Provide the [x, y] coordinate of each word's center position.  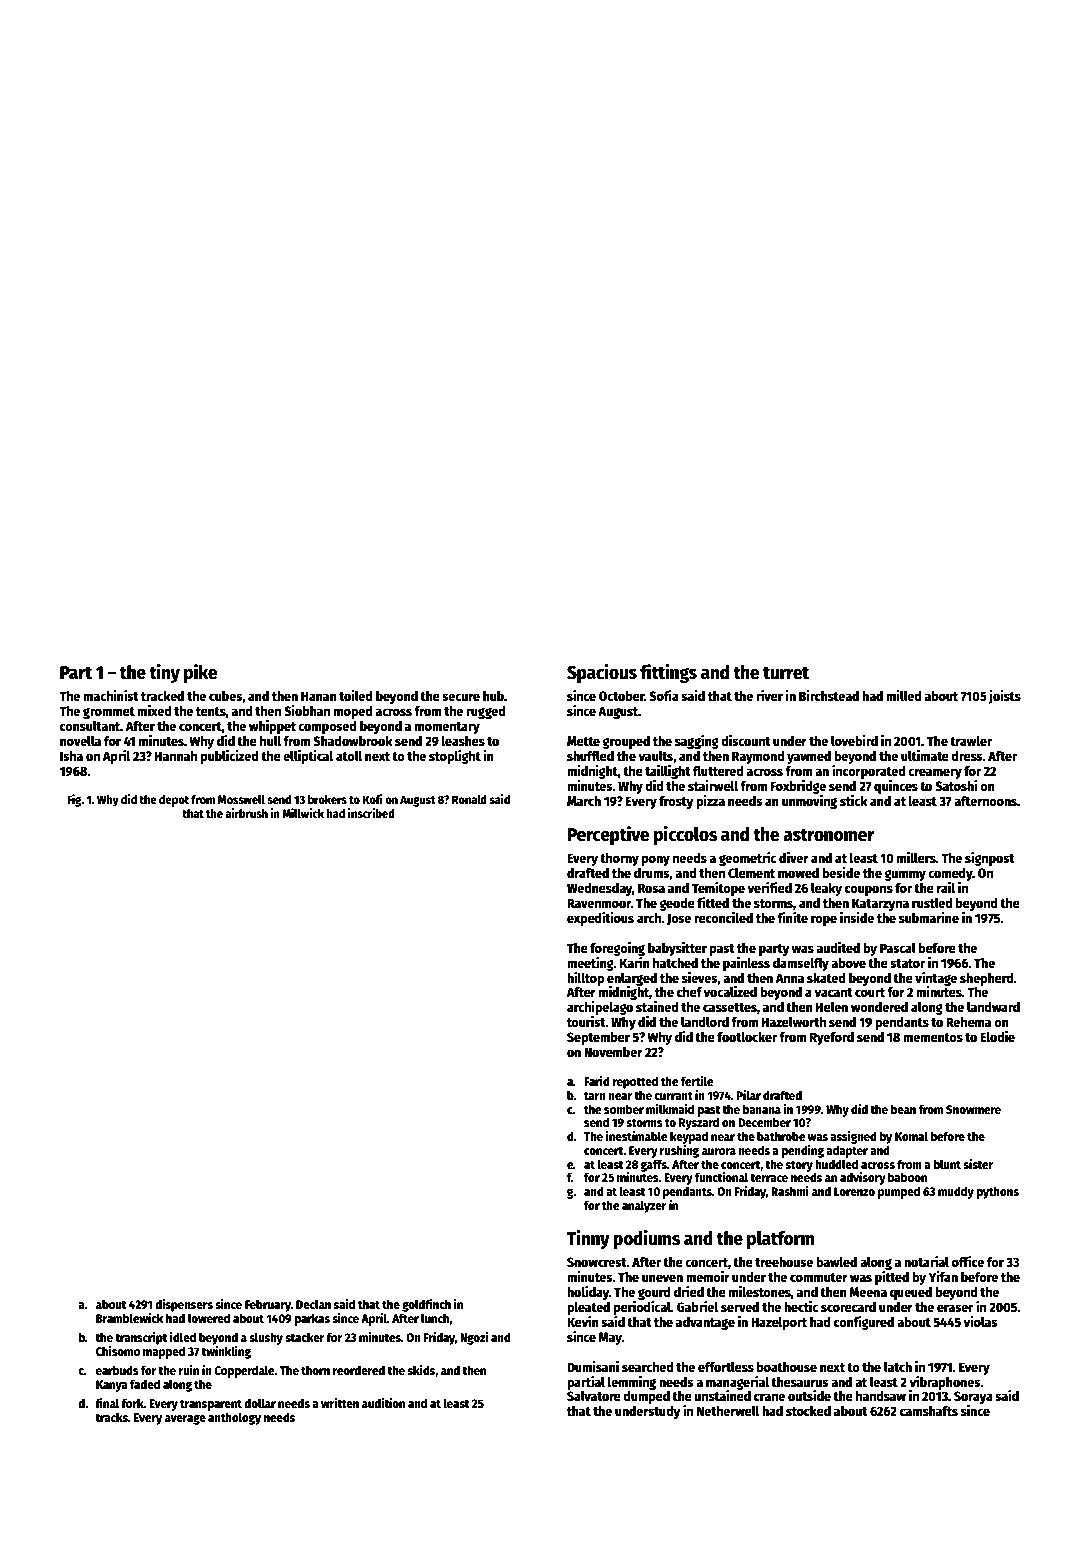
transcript [141, 1338]
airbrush [246, 813]
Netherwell [728, 1410]
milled [904, 695]
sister [978, 1164]
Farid [597, 1081]
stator [907, 963]
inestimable [637, 1136]
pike [201, 673]
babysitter [677, 949]
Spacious [602, 673]
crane [769, 1397]
